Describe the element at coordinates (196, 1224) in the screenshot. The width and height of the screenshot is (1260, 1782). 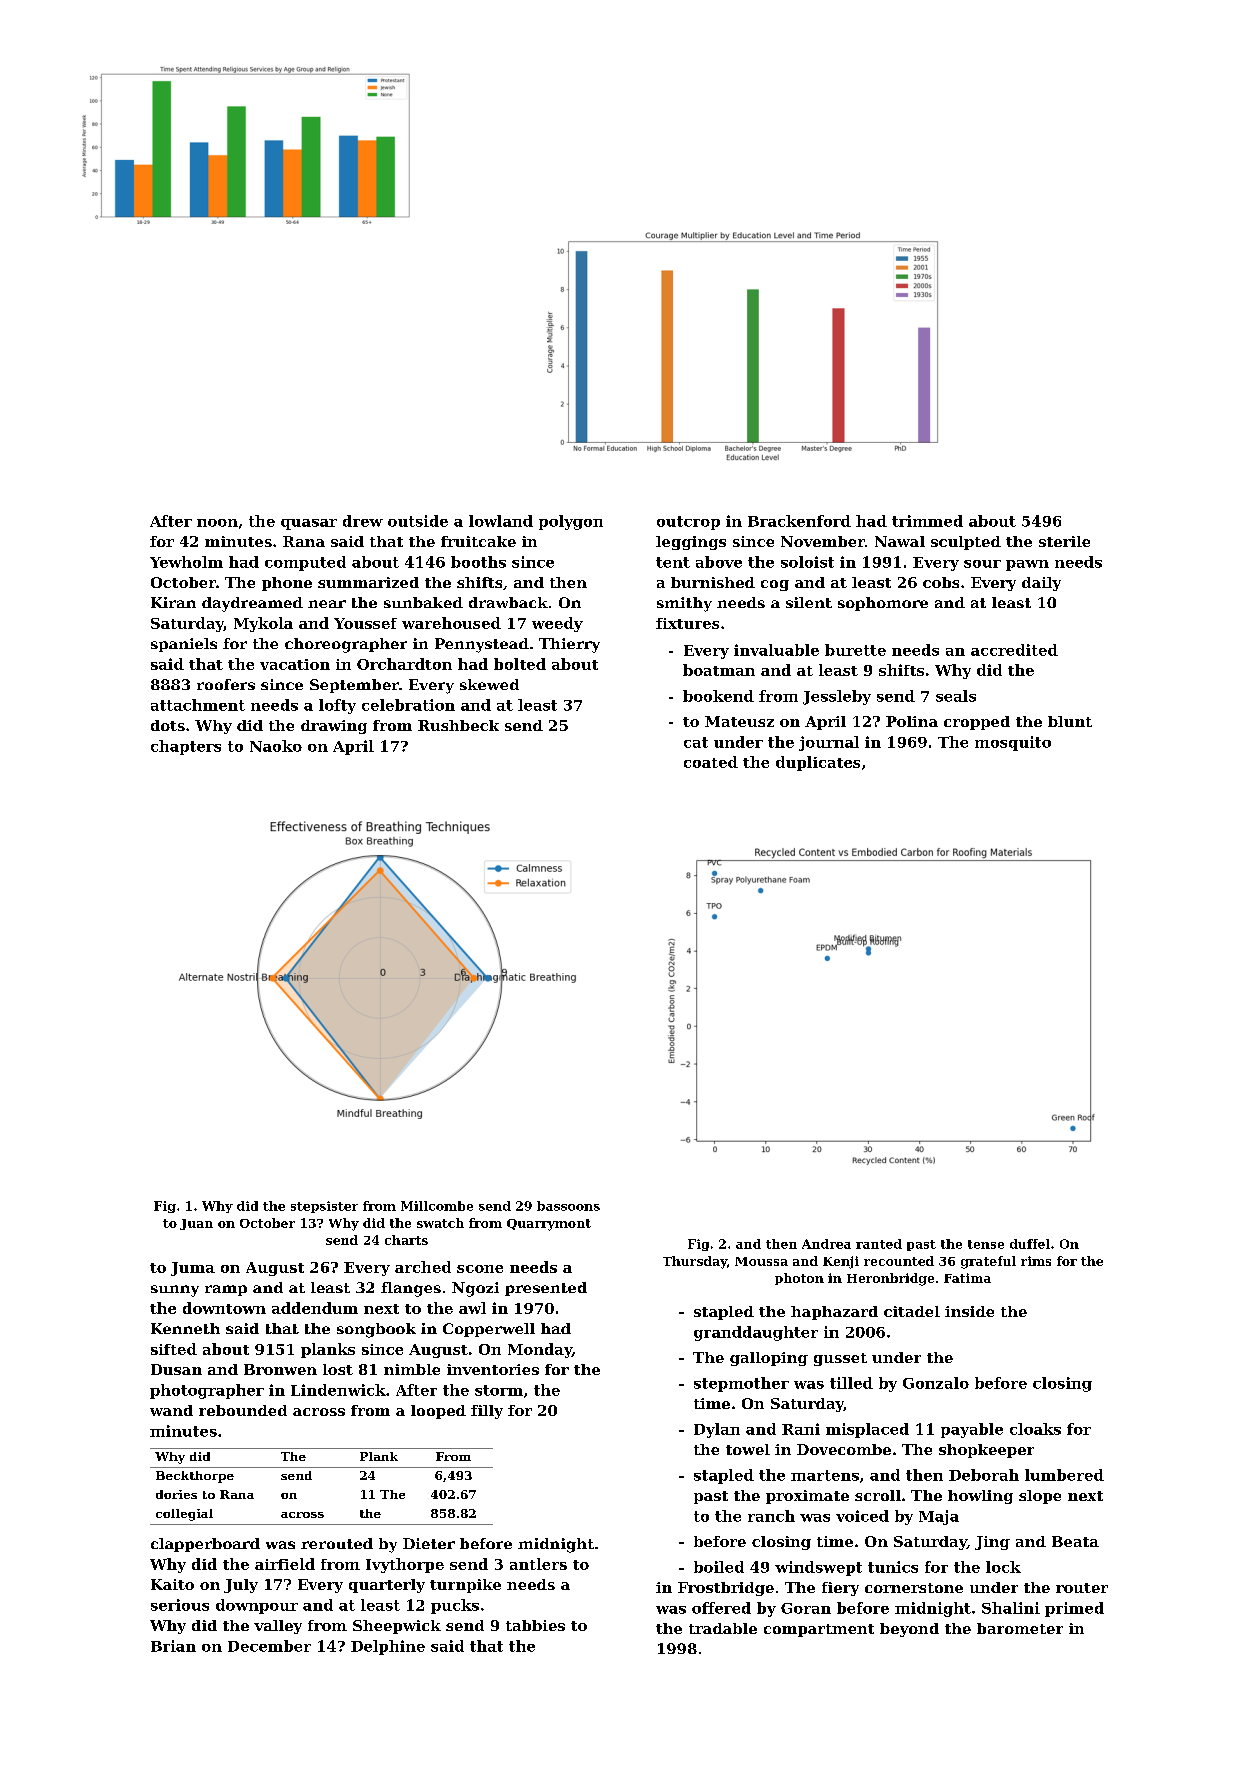
I see `Juan` at that location.
